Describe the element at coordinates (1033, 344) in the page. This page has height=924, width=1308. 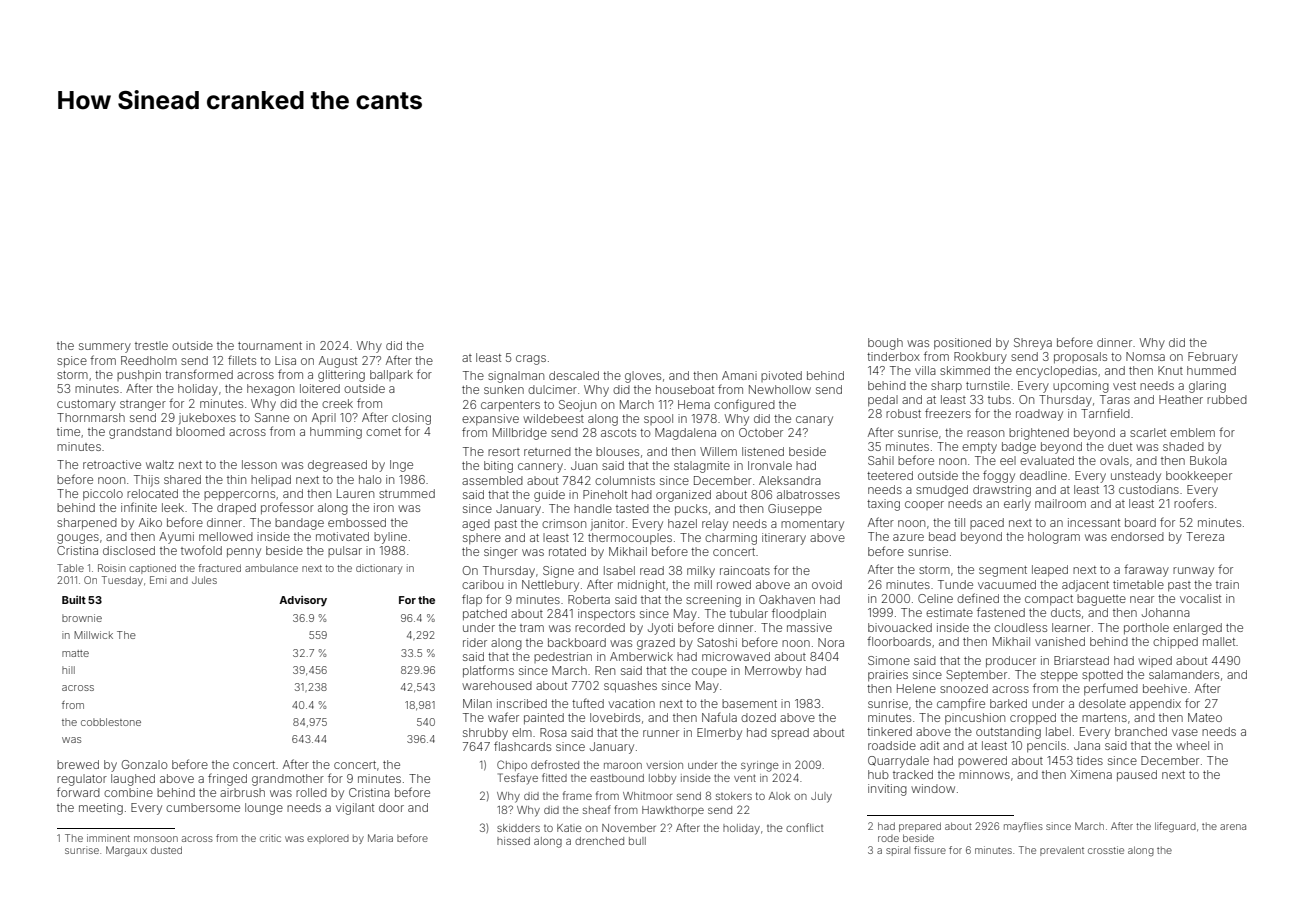
I see `Shreya` at that location.
